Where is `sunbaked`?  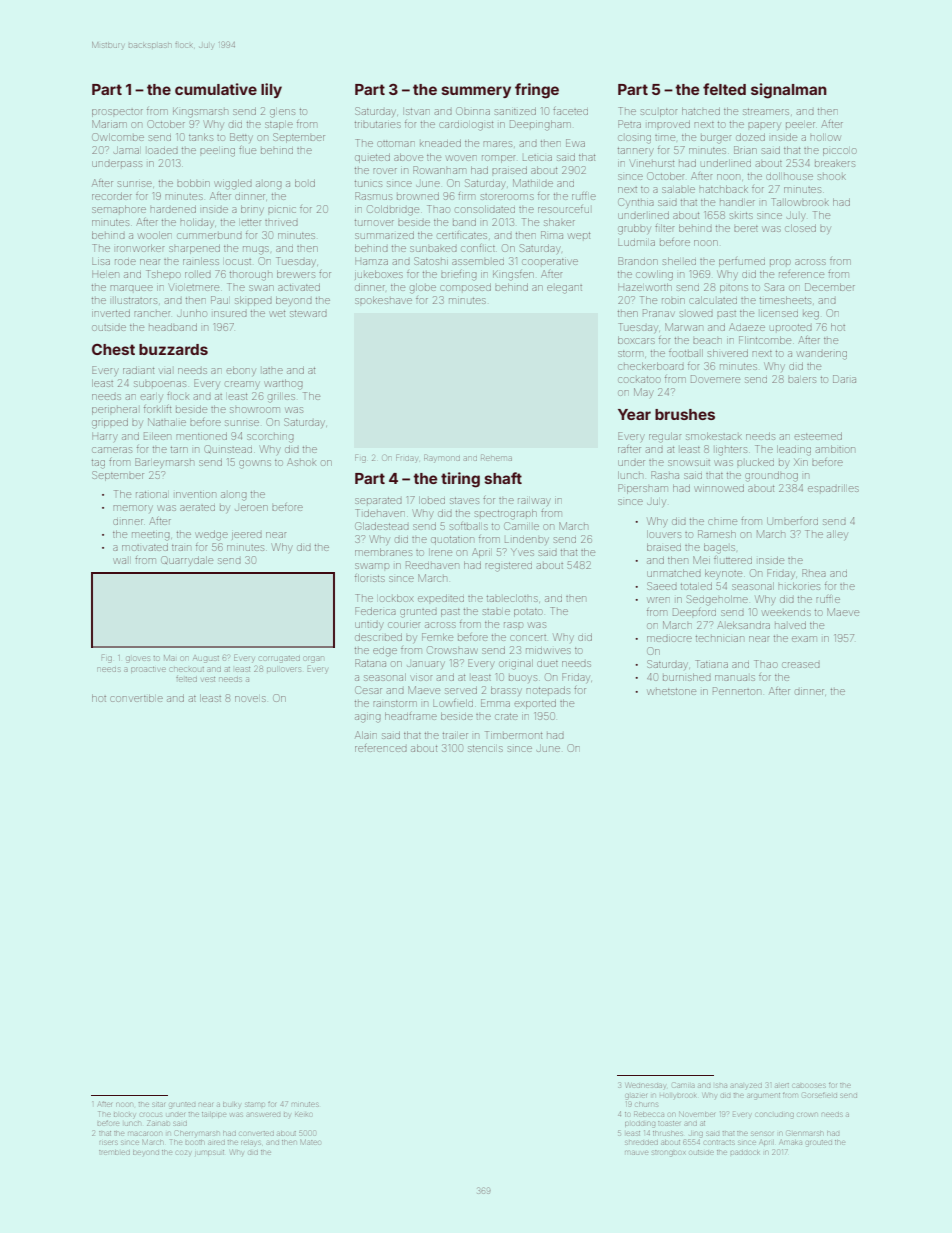
sunbaked is located at coordinates (433, 249).
